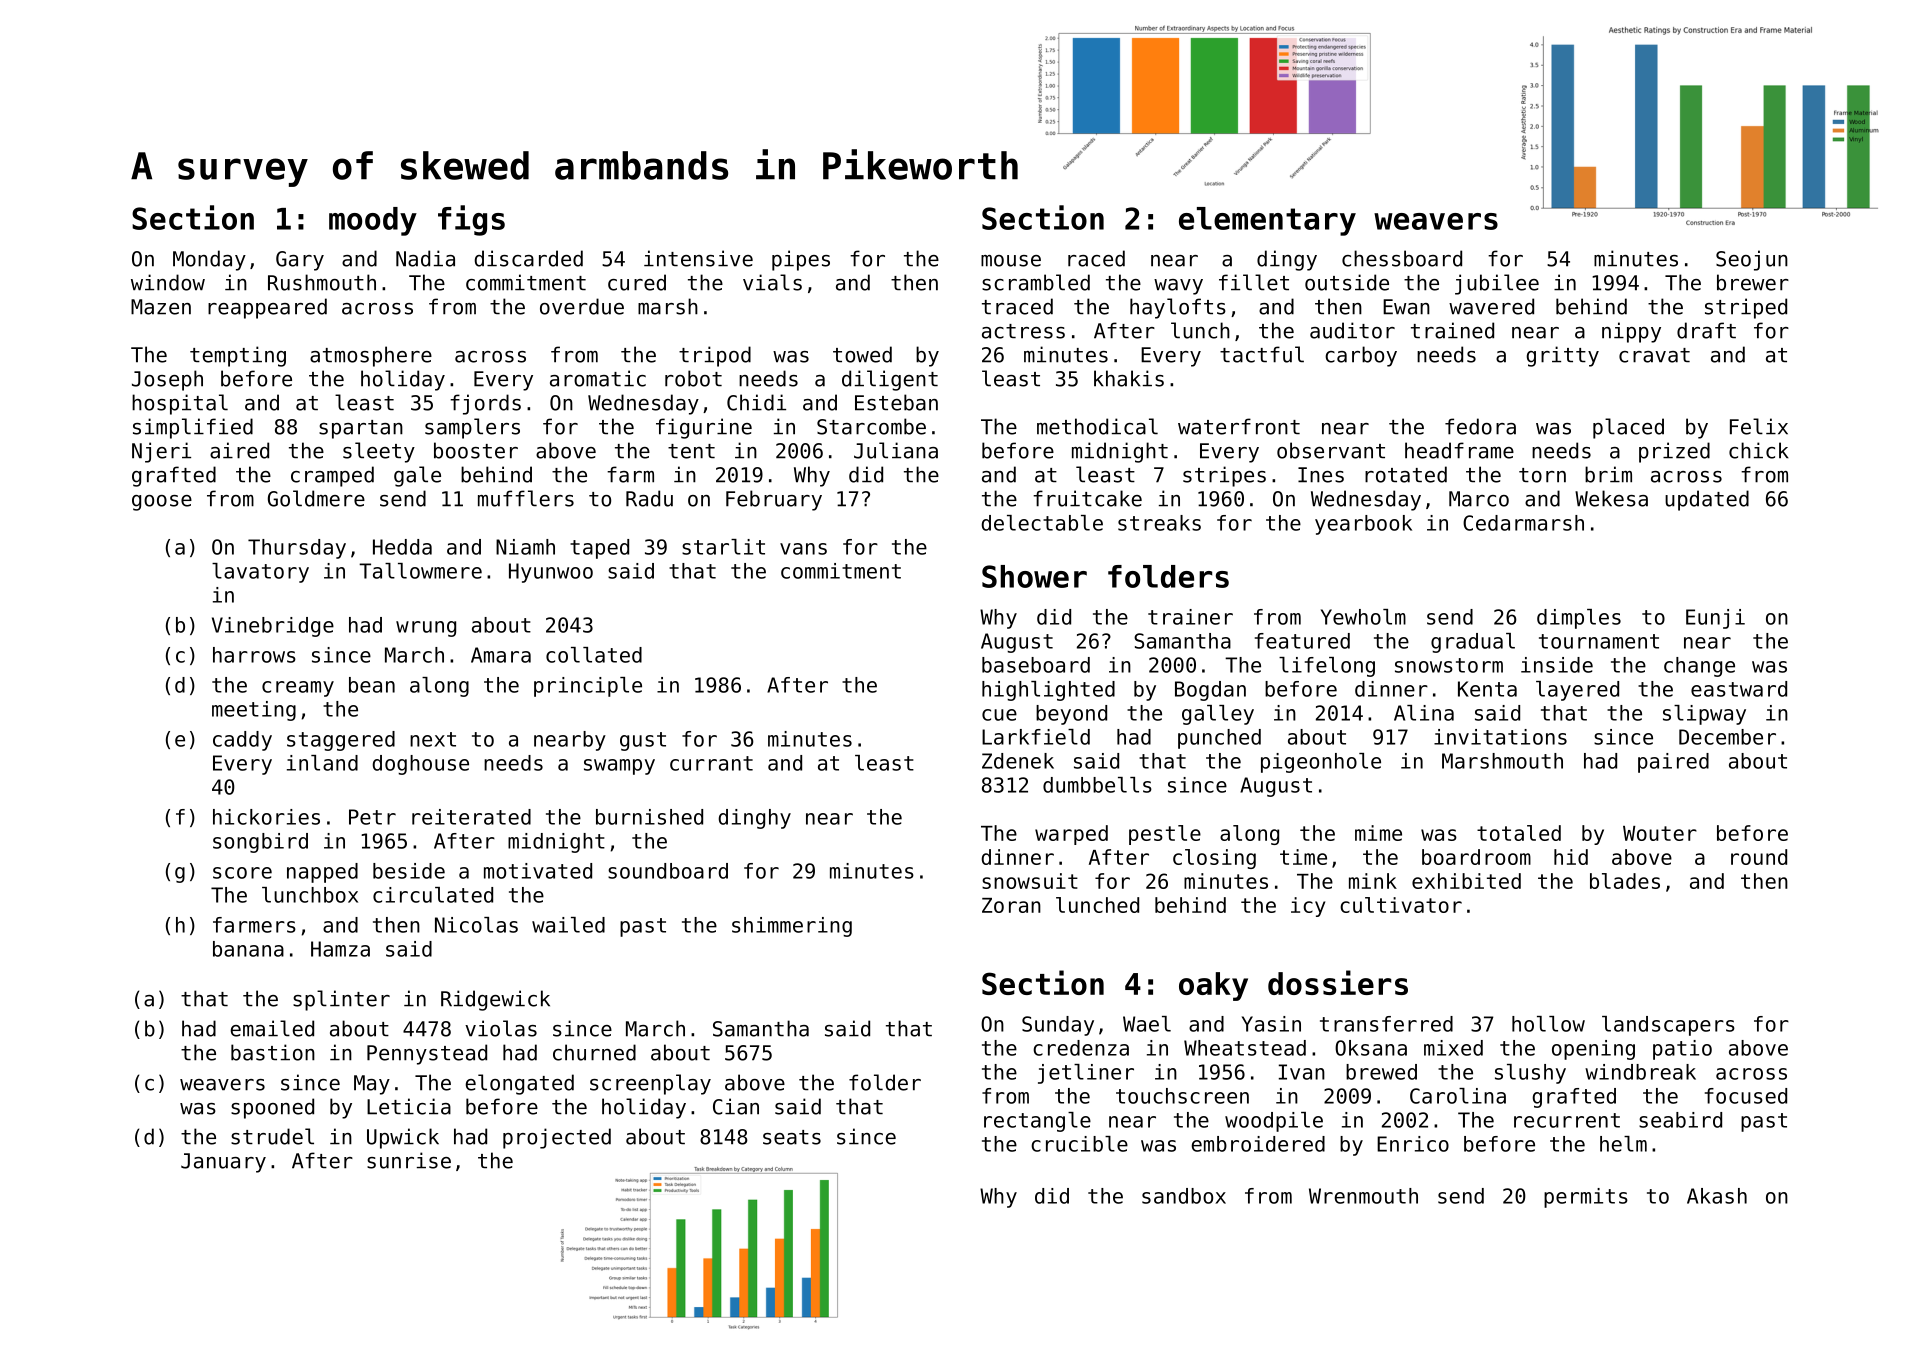  Describe the element at coordinates (736, 1106) in the screenshot. I see `Cian` at that location.
